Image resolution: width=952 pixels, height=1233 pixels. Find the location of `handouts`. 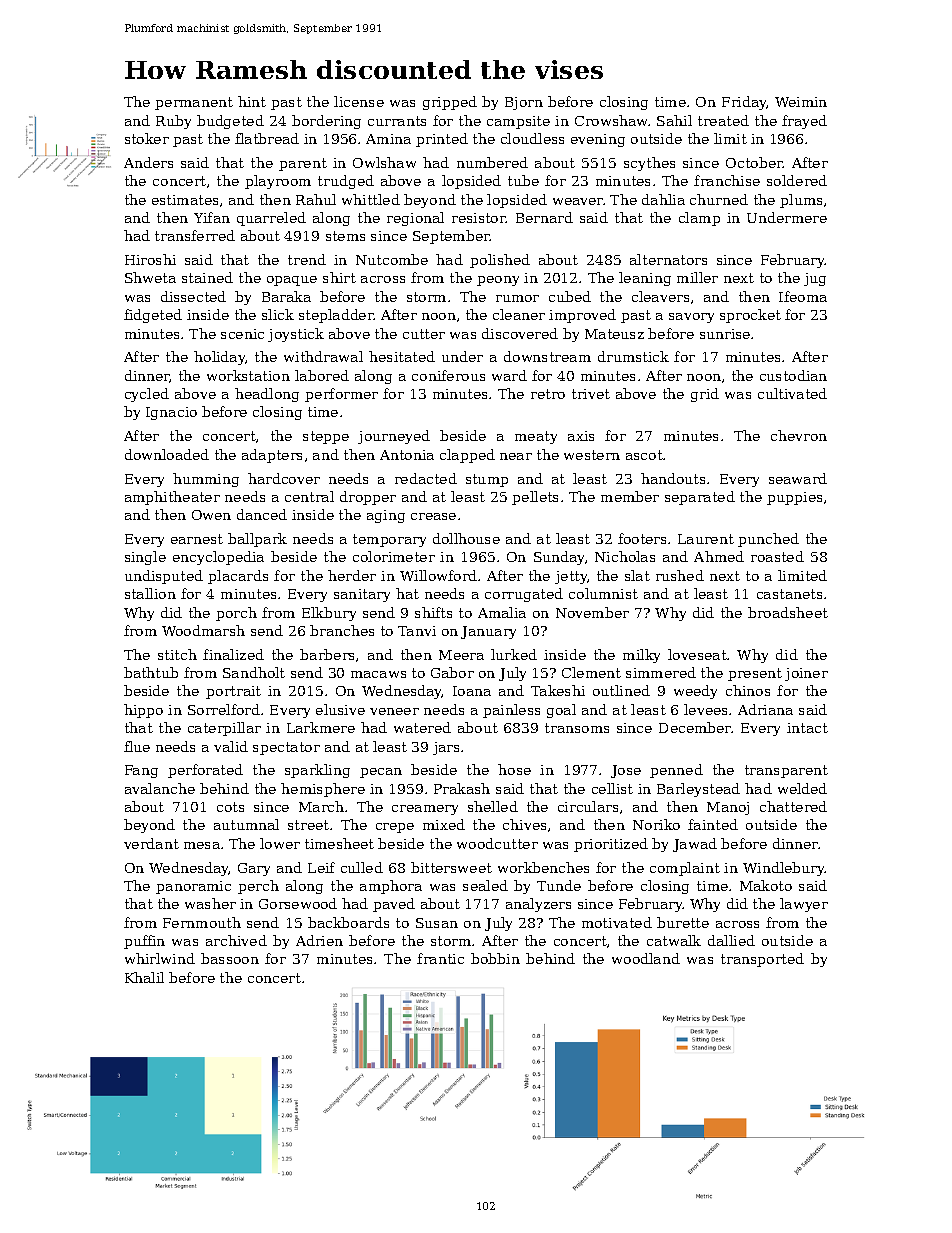

handouts is located at coordinates (673, 478).
